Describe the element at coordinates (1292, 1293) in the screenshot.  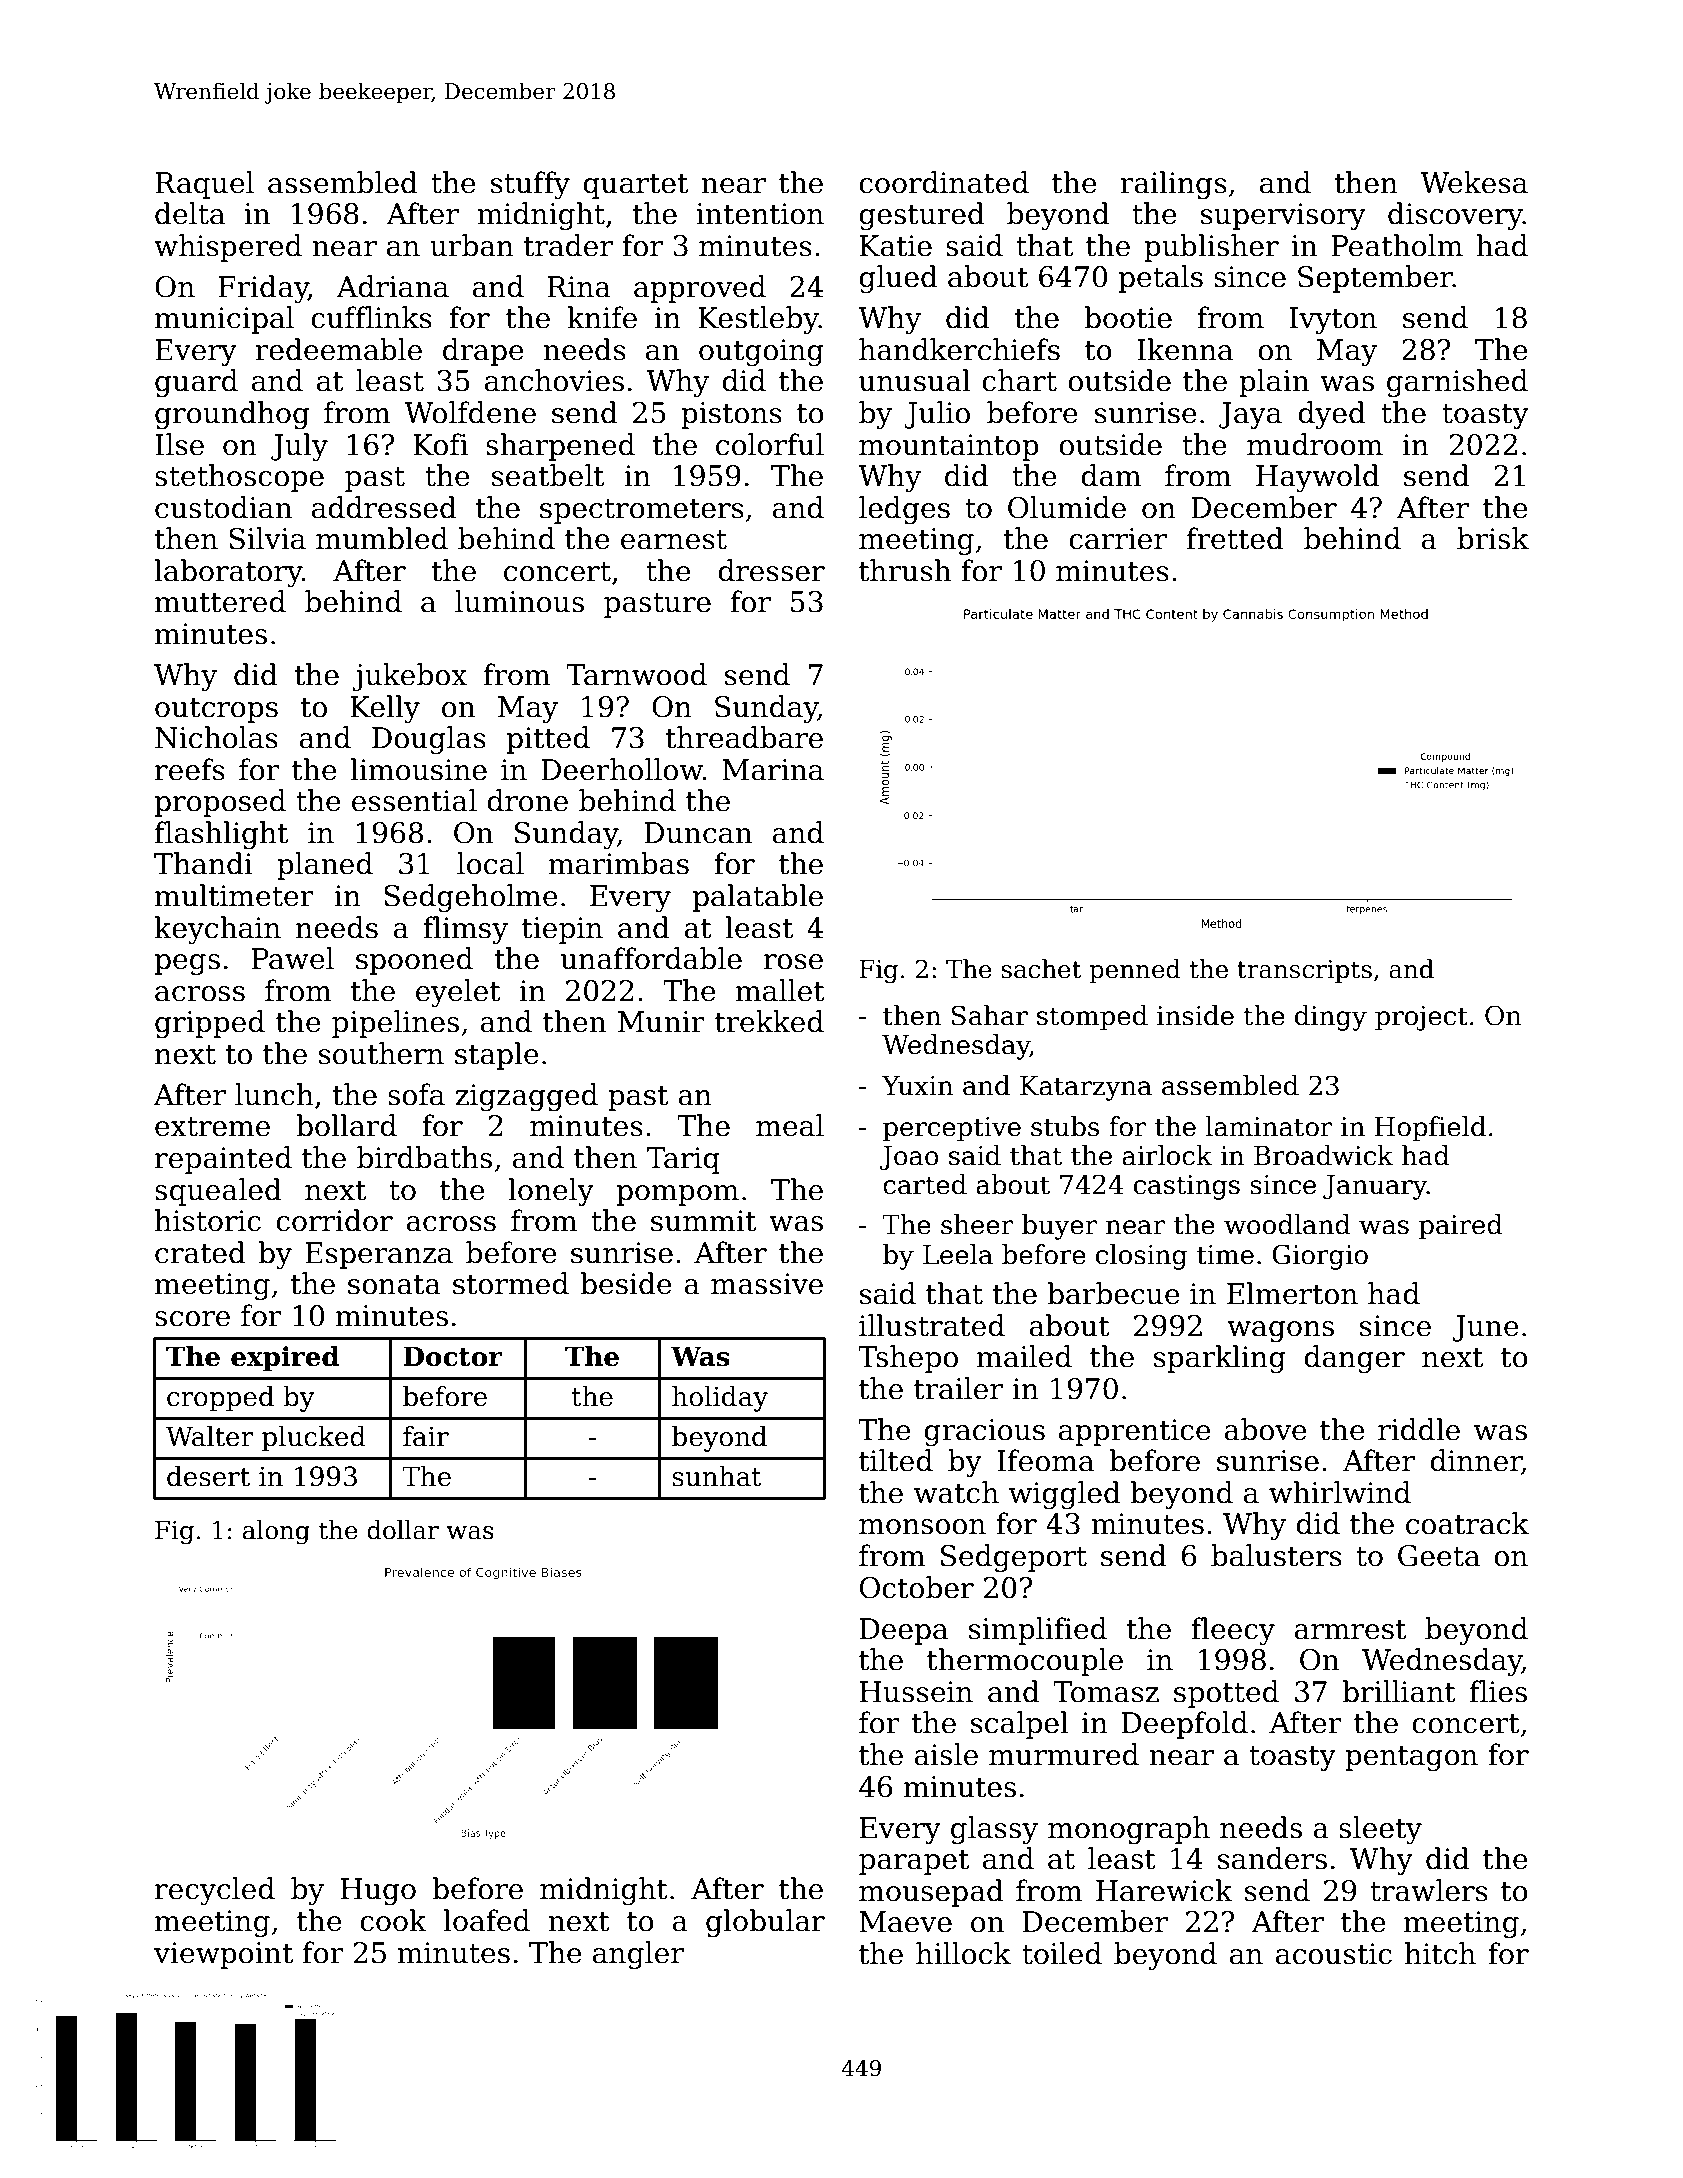
I see `Elmerton` at that location.
